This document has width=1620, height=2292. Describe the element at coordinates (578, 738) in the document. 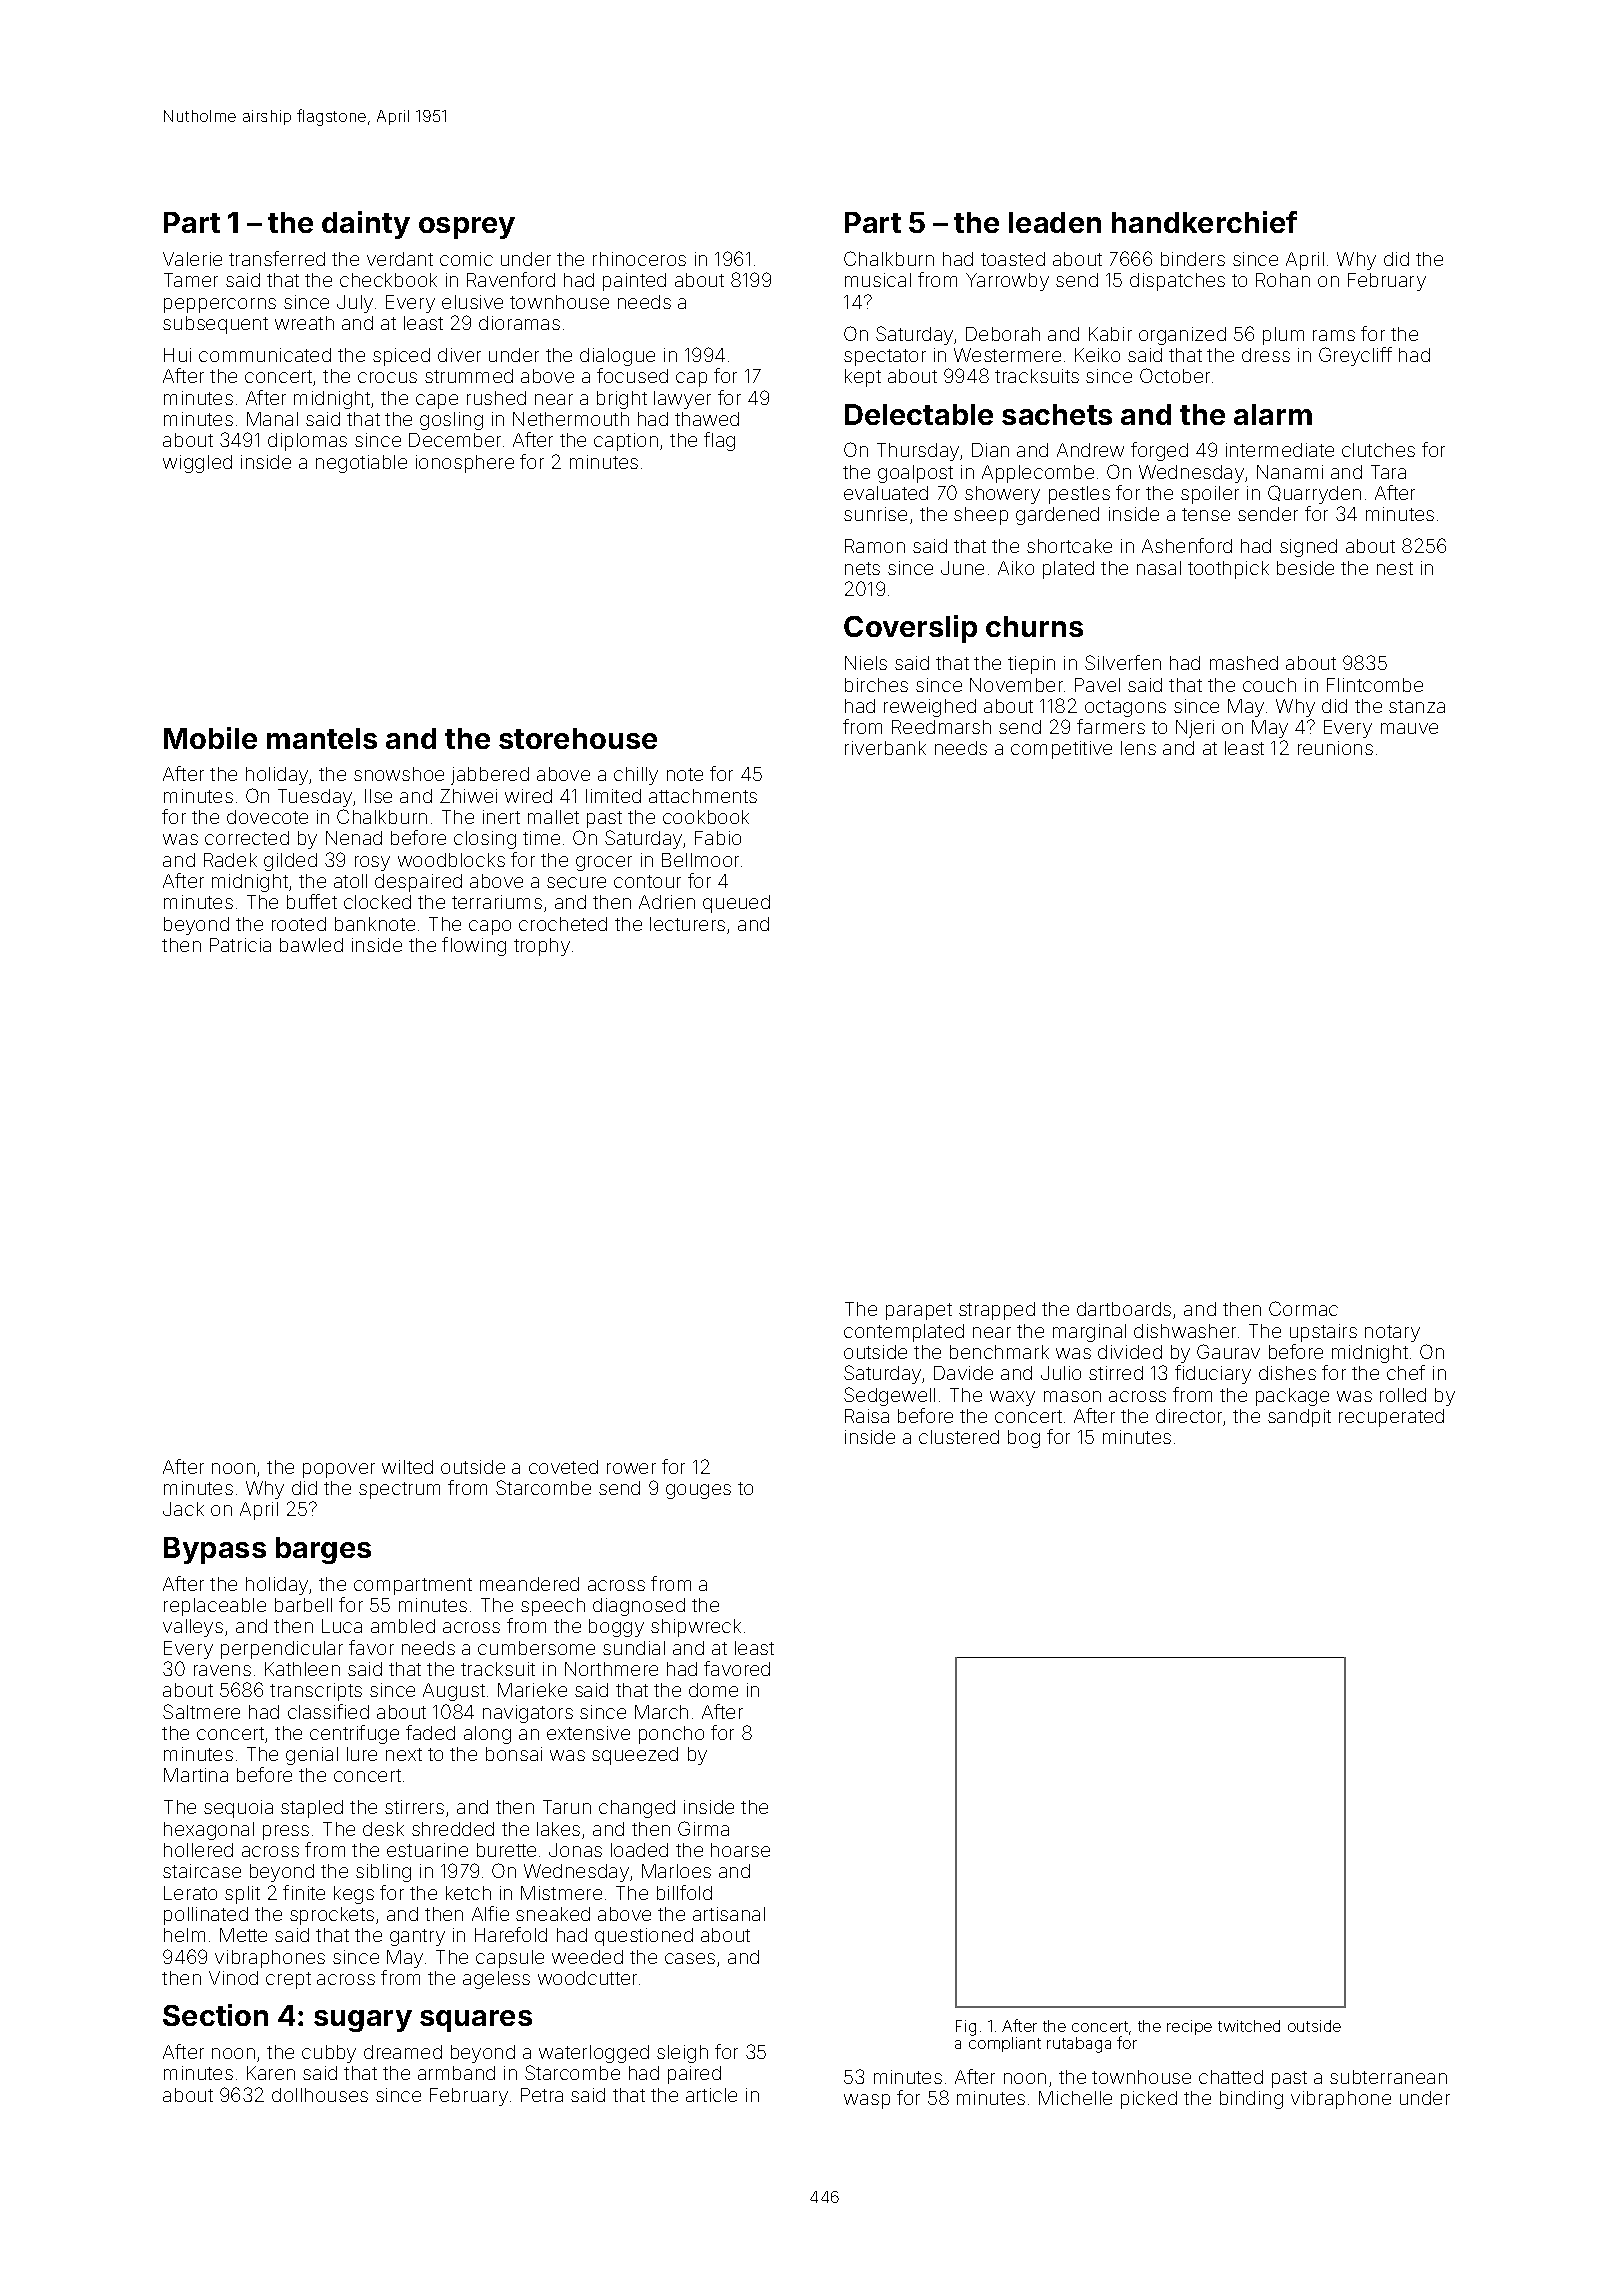

I see `storehouse` at that location.
